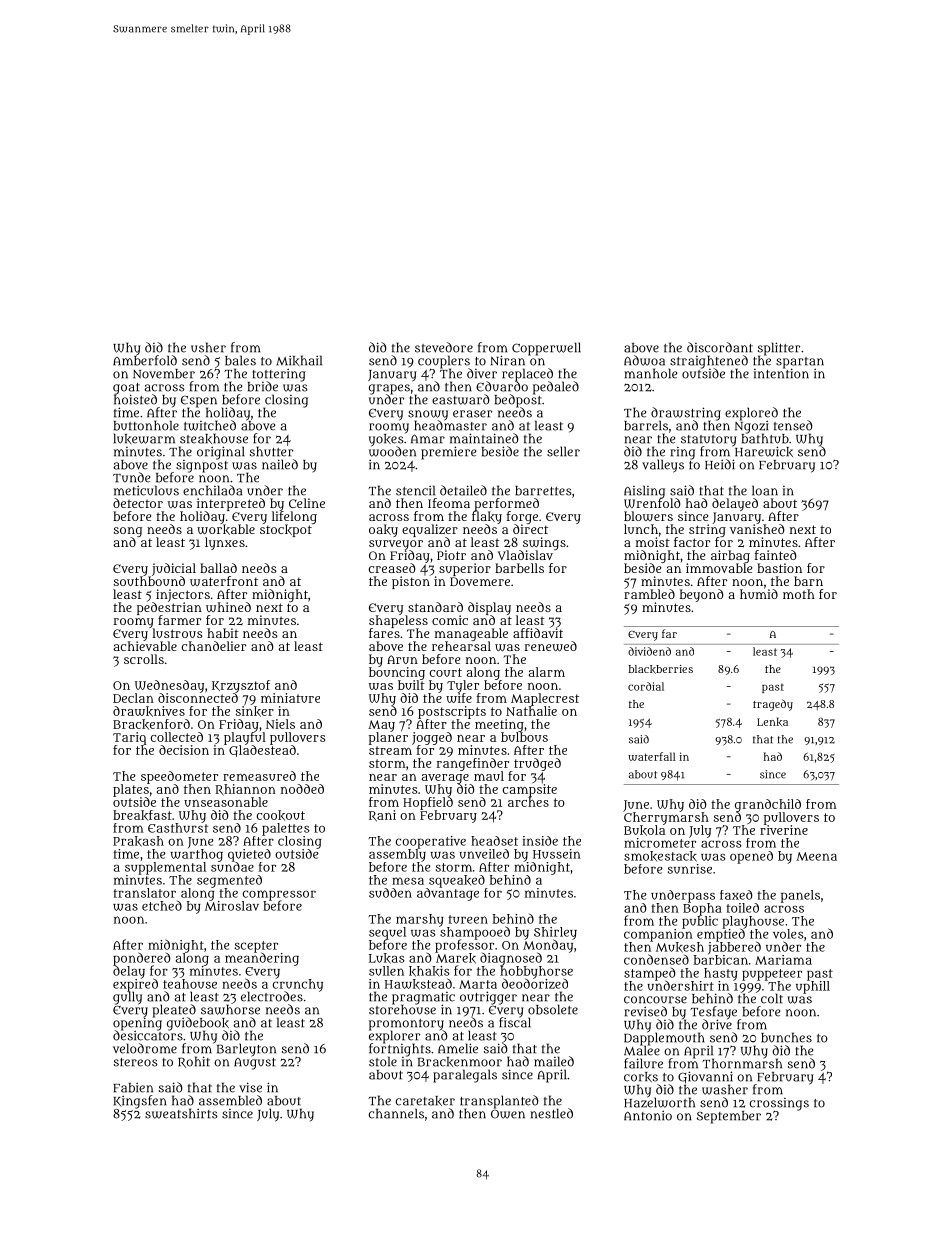 The image size is (952, 1233). What do you see at coordinates (181, 1113) in the page?
I see `sweatshirts` at bounding box center [181, 1113].
